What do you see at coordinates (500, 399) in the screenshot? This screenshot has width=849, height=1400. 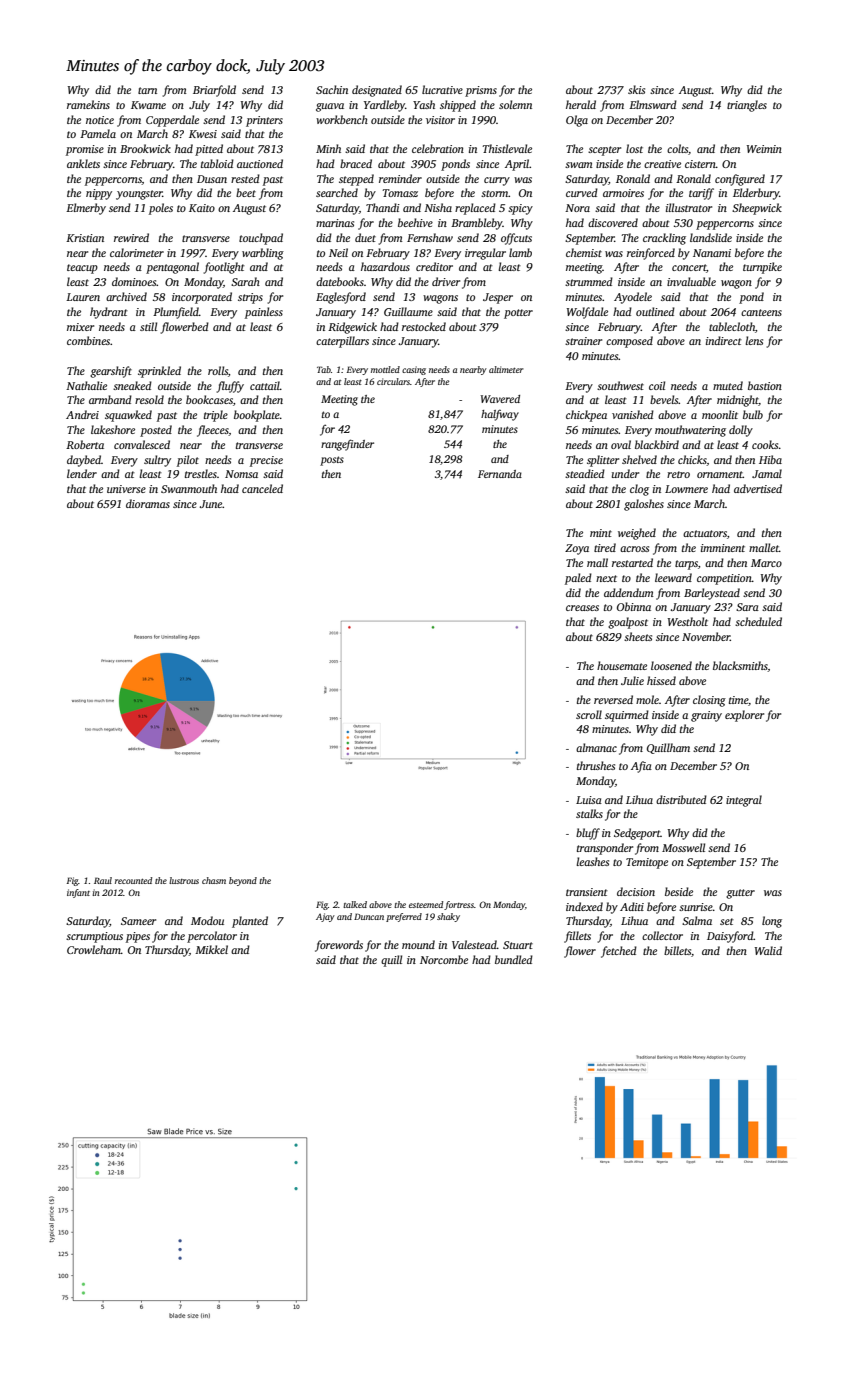 I see `Wavered` at bounding box center [500, 399].
